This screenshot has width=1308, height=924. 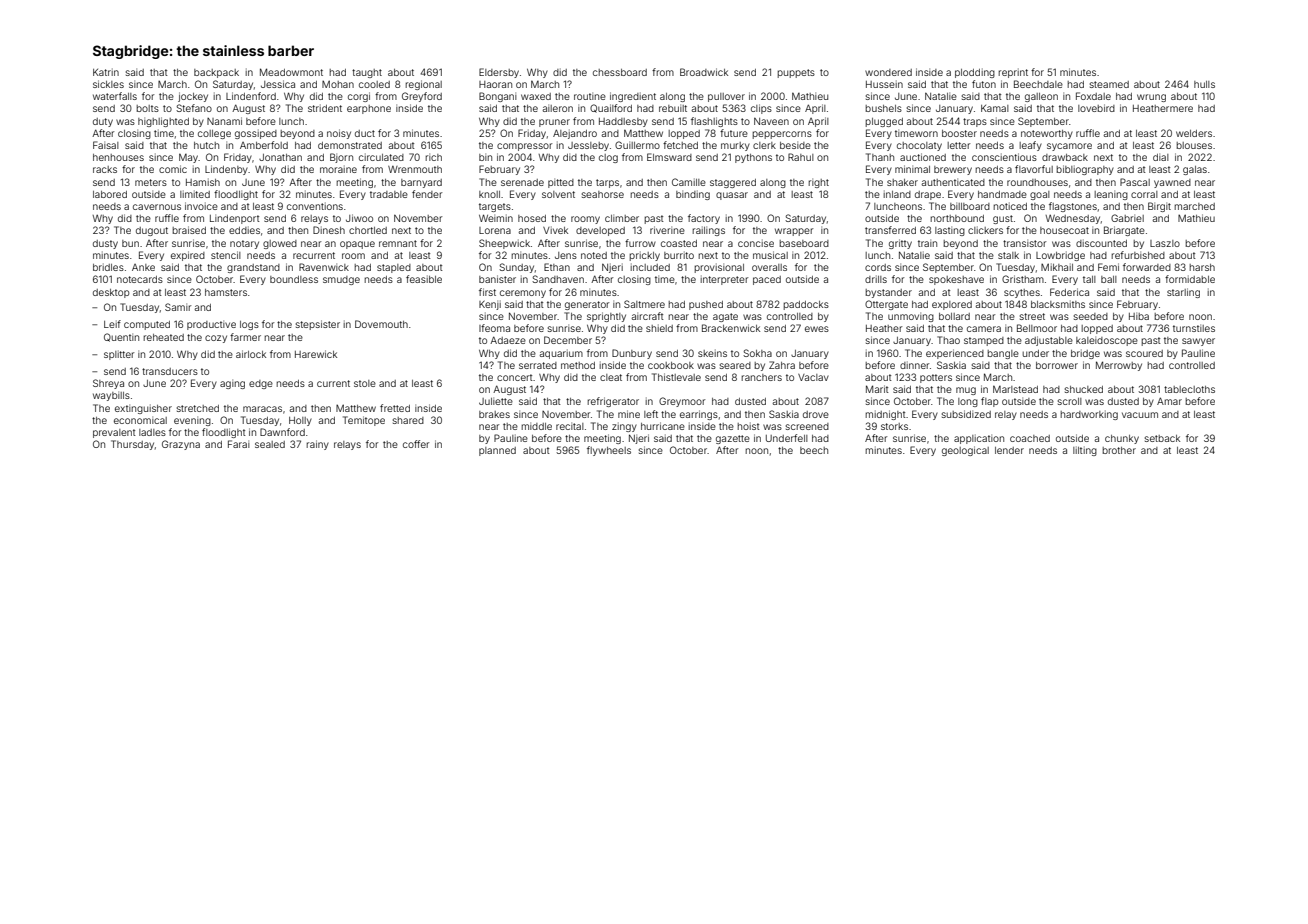 I want to click on rainy, so click(x=317, y=445).
